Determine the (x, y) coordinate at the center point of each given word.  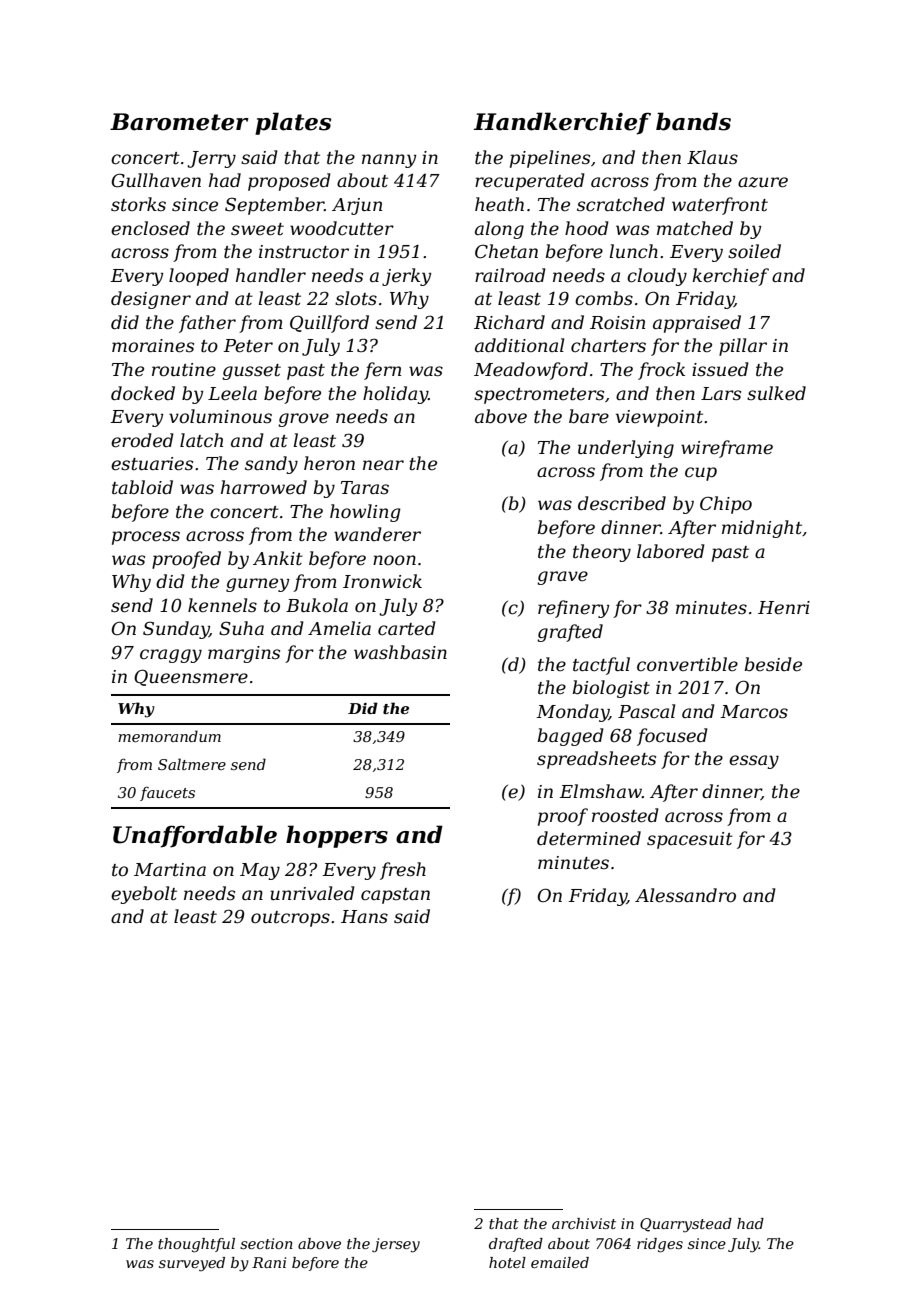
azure (763, 182)
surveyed (192, 1264)
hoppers (337, 836)
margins (244, 654)
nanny (389, 161)
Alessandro (685, 895)
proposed (289, 182)
